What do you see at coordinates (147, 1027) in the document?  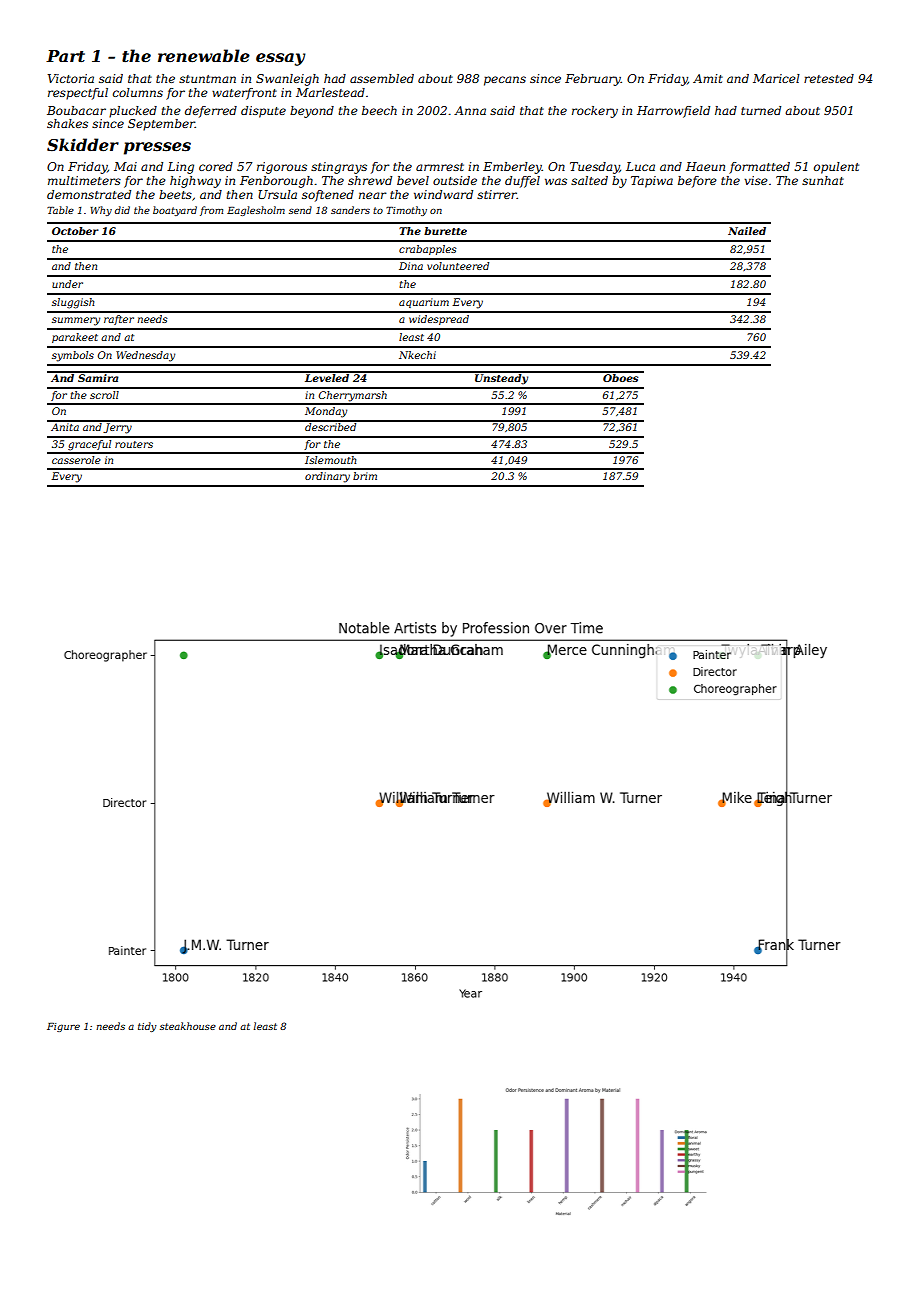 I see `tidy` at bounding box center [147, 1027].
